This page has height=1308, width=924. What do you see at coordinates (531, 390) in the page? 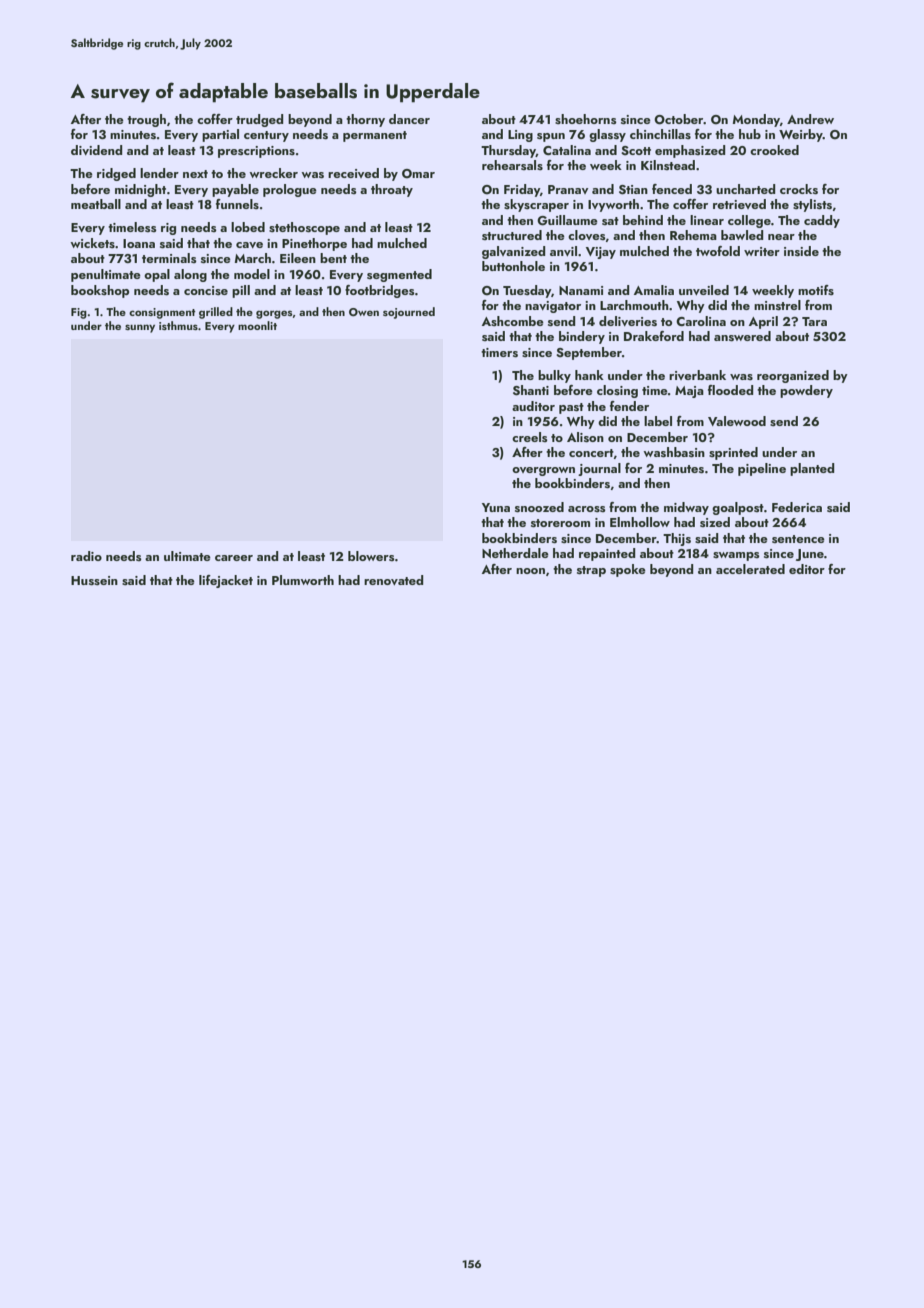
I see `Shanti` at bounding box center [531, 390].
